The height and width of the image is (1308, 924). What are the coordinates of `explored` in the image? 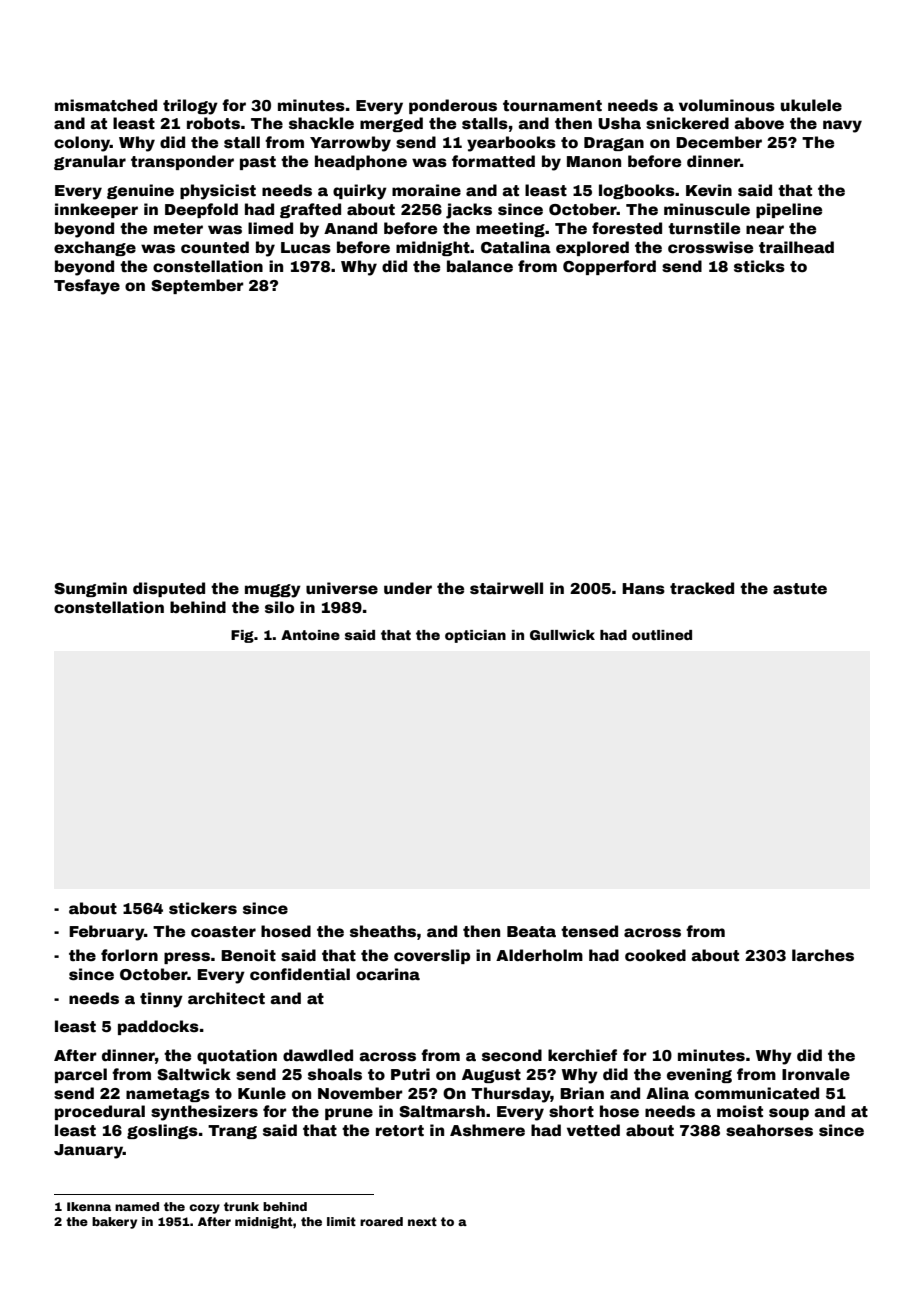 It's located at (592, 248).
